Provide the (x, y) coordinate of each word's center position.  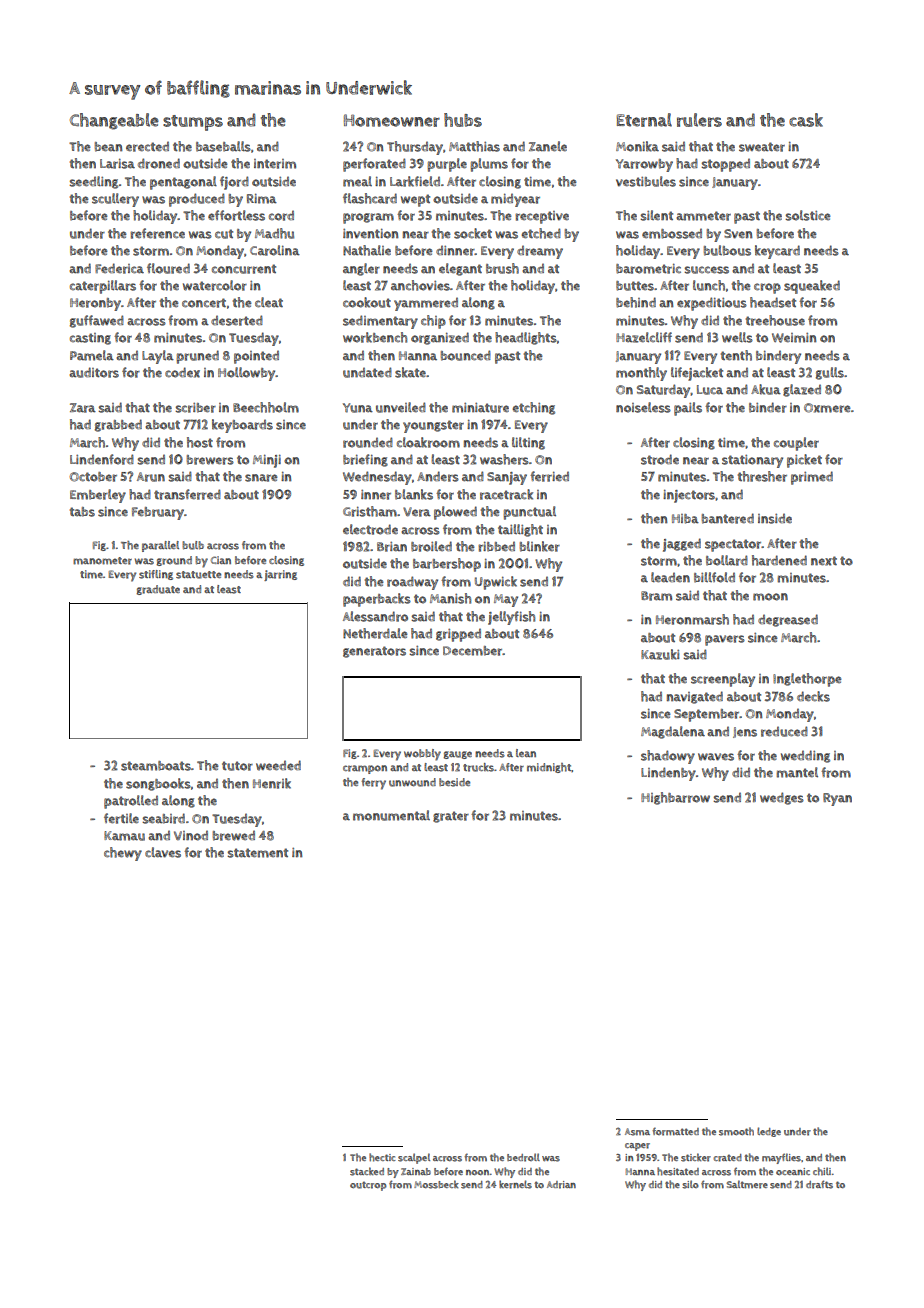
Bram (656, 596)
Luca (710, 390)
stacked (367, 1171)
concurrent (244, 269)
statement (257, 853)
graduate (158, 590)
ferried (549, 476)
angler (361, 269)
